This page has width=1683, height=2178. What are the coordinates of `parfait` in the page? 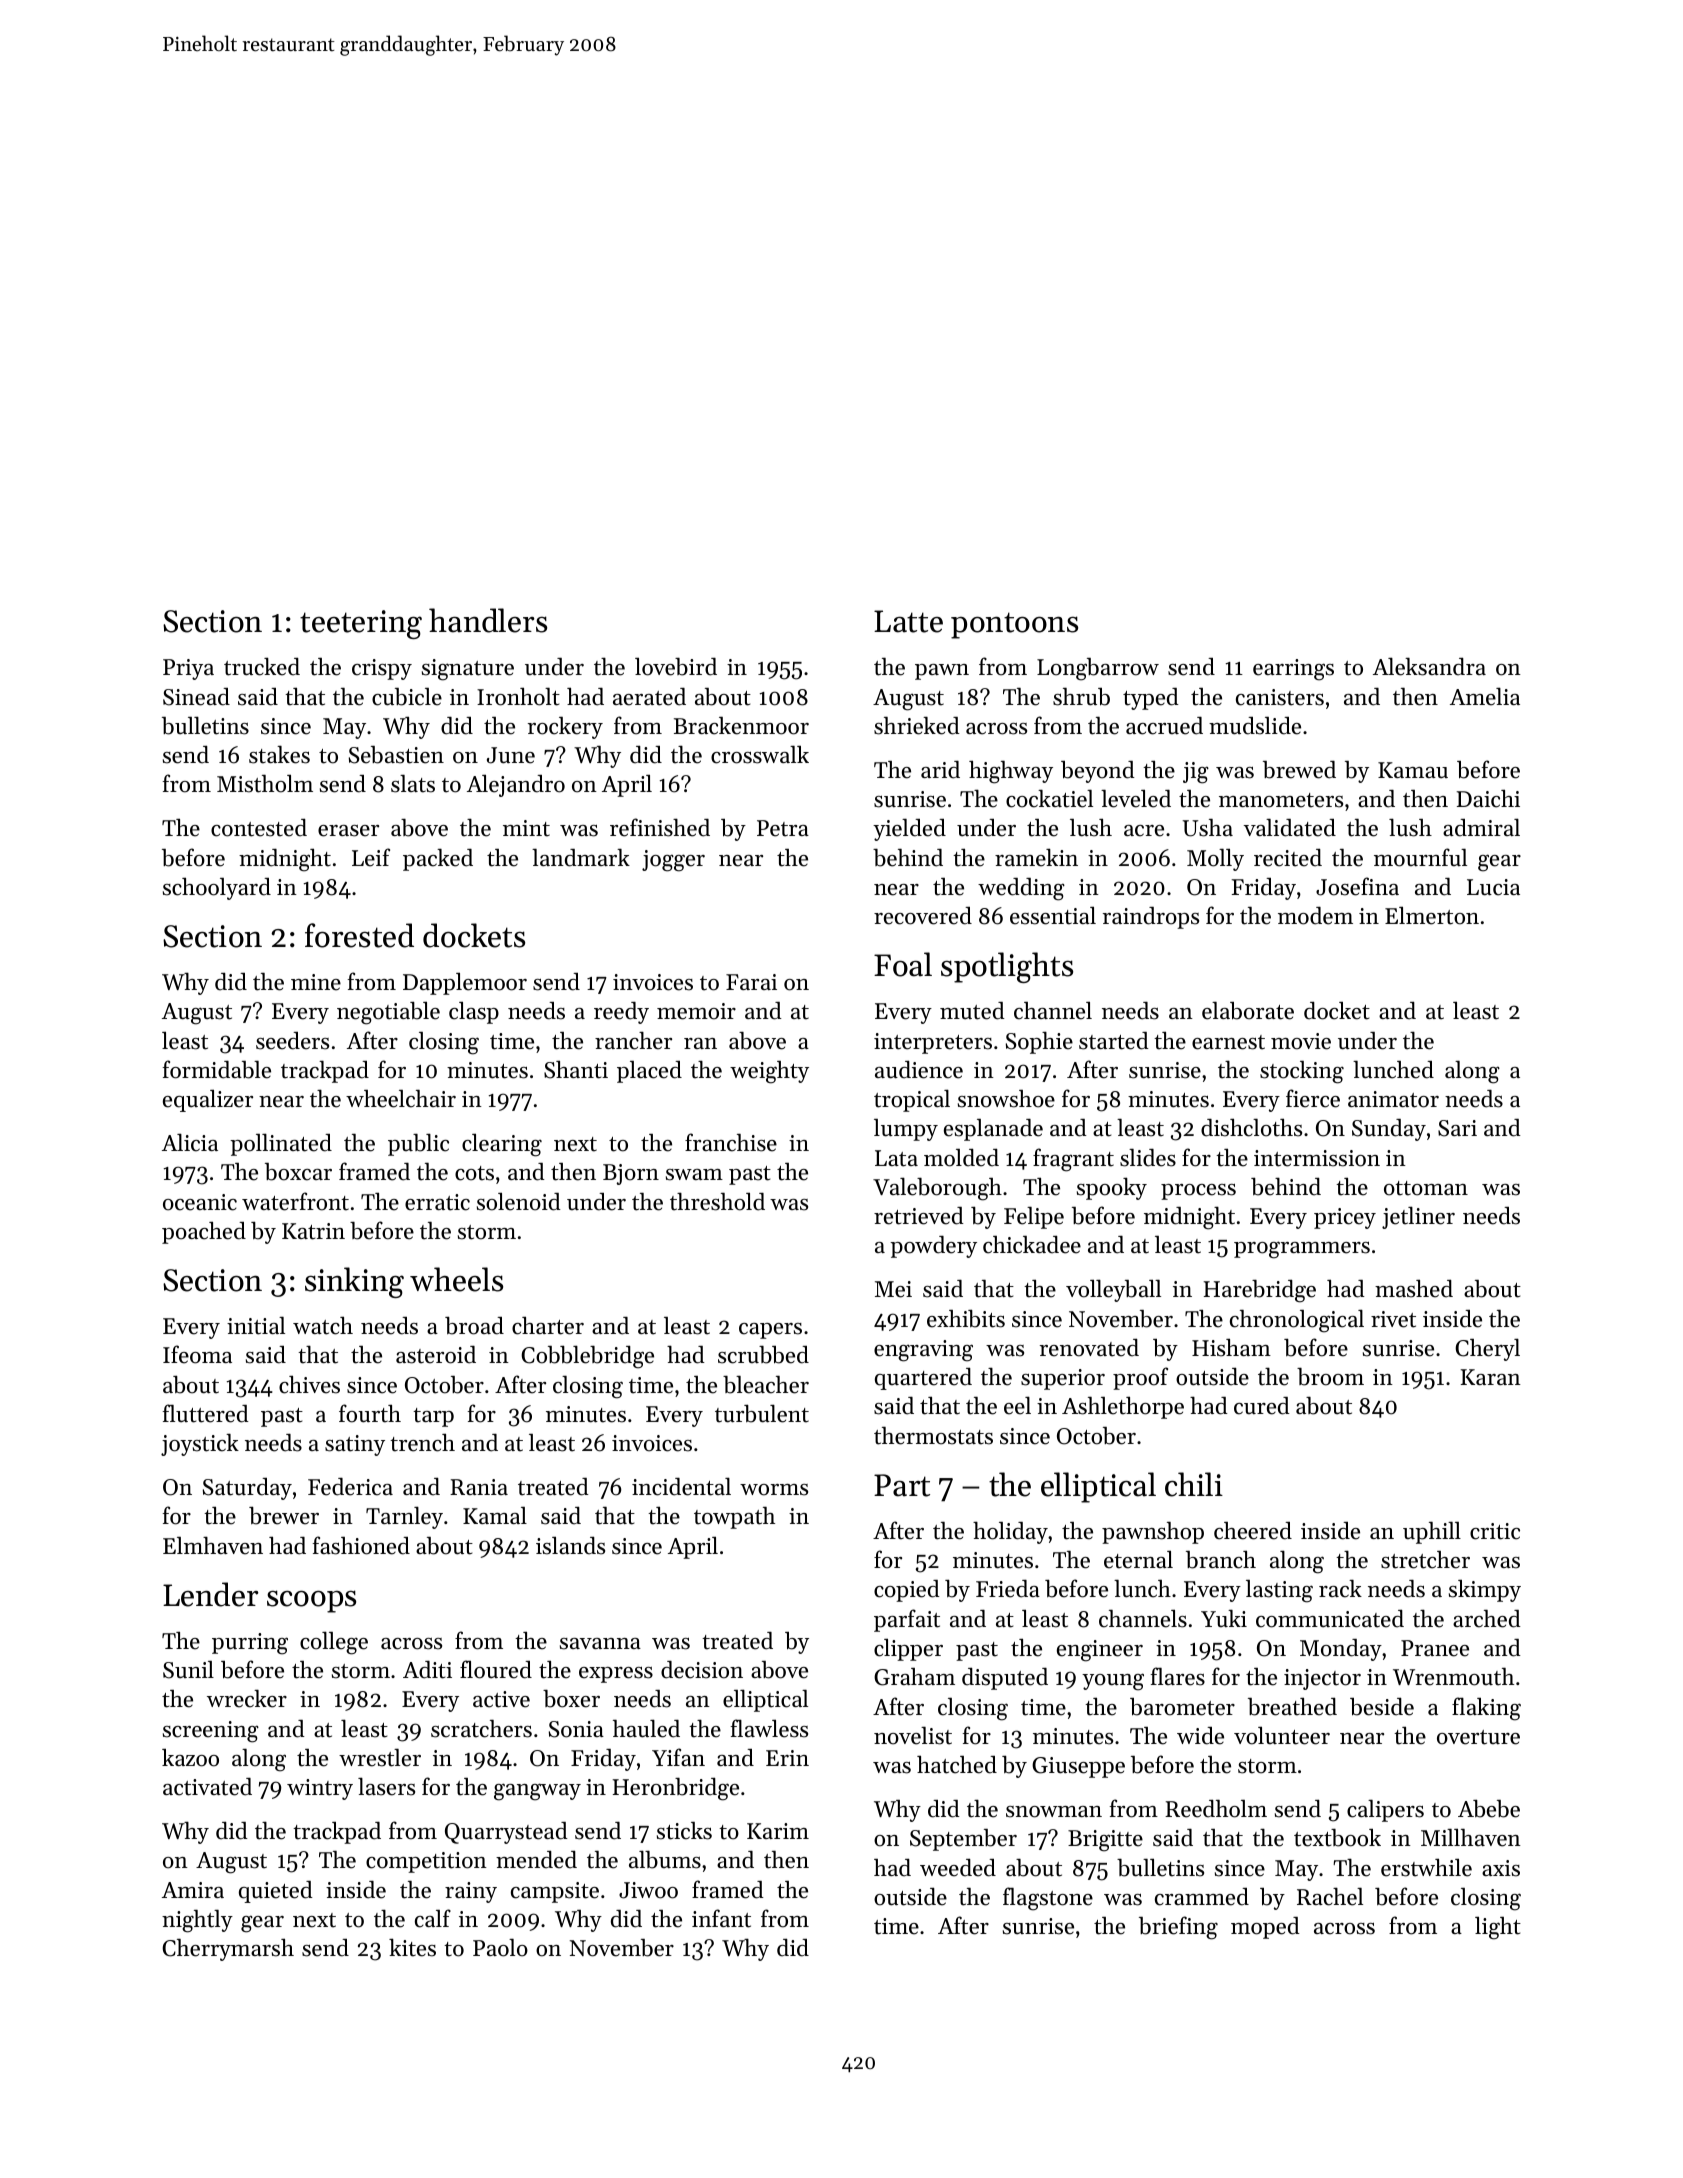 It's located at (907, 1620).
